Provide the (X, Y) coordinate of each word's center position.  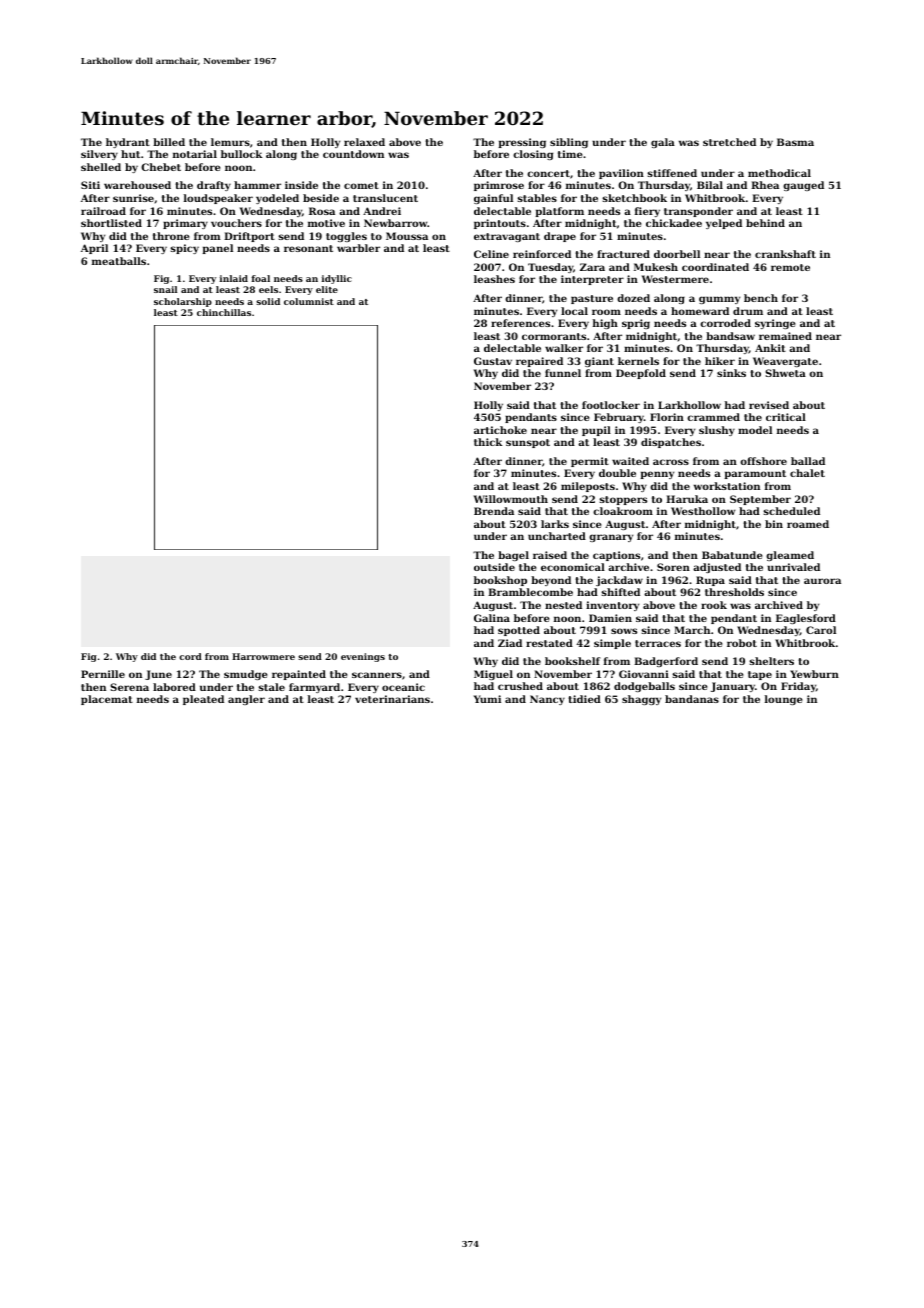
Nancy (547, 700)
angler (246, 700)
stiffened (672, 173)
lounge (784, 700)
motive (326, 223)
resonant (308, 248)
